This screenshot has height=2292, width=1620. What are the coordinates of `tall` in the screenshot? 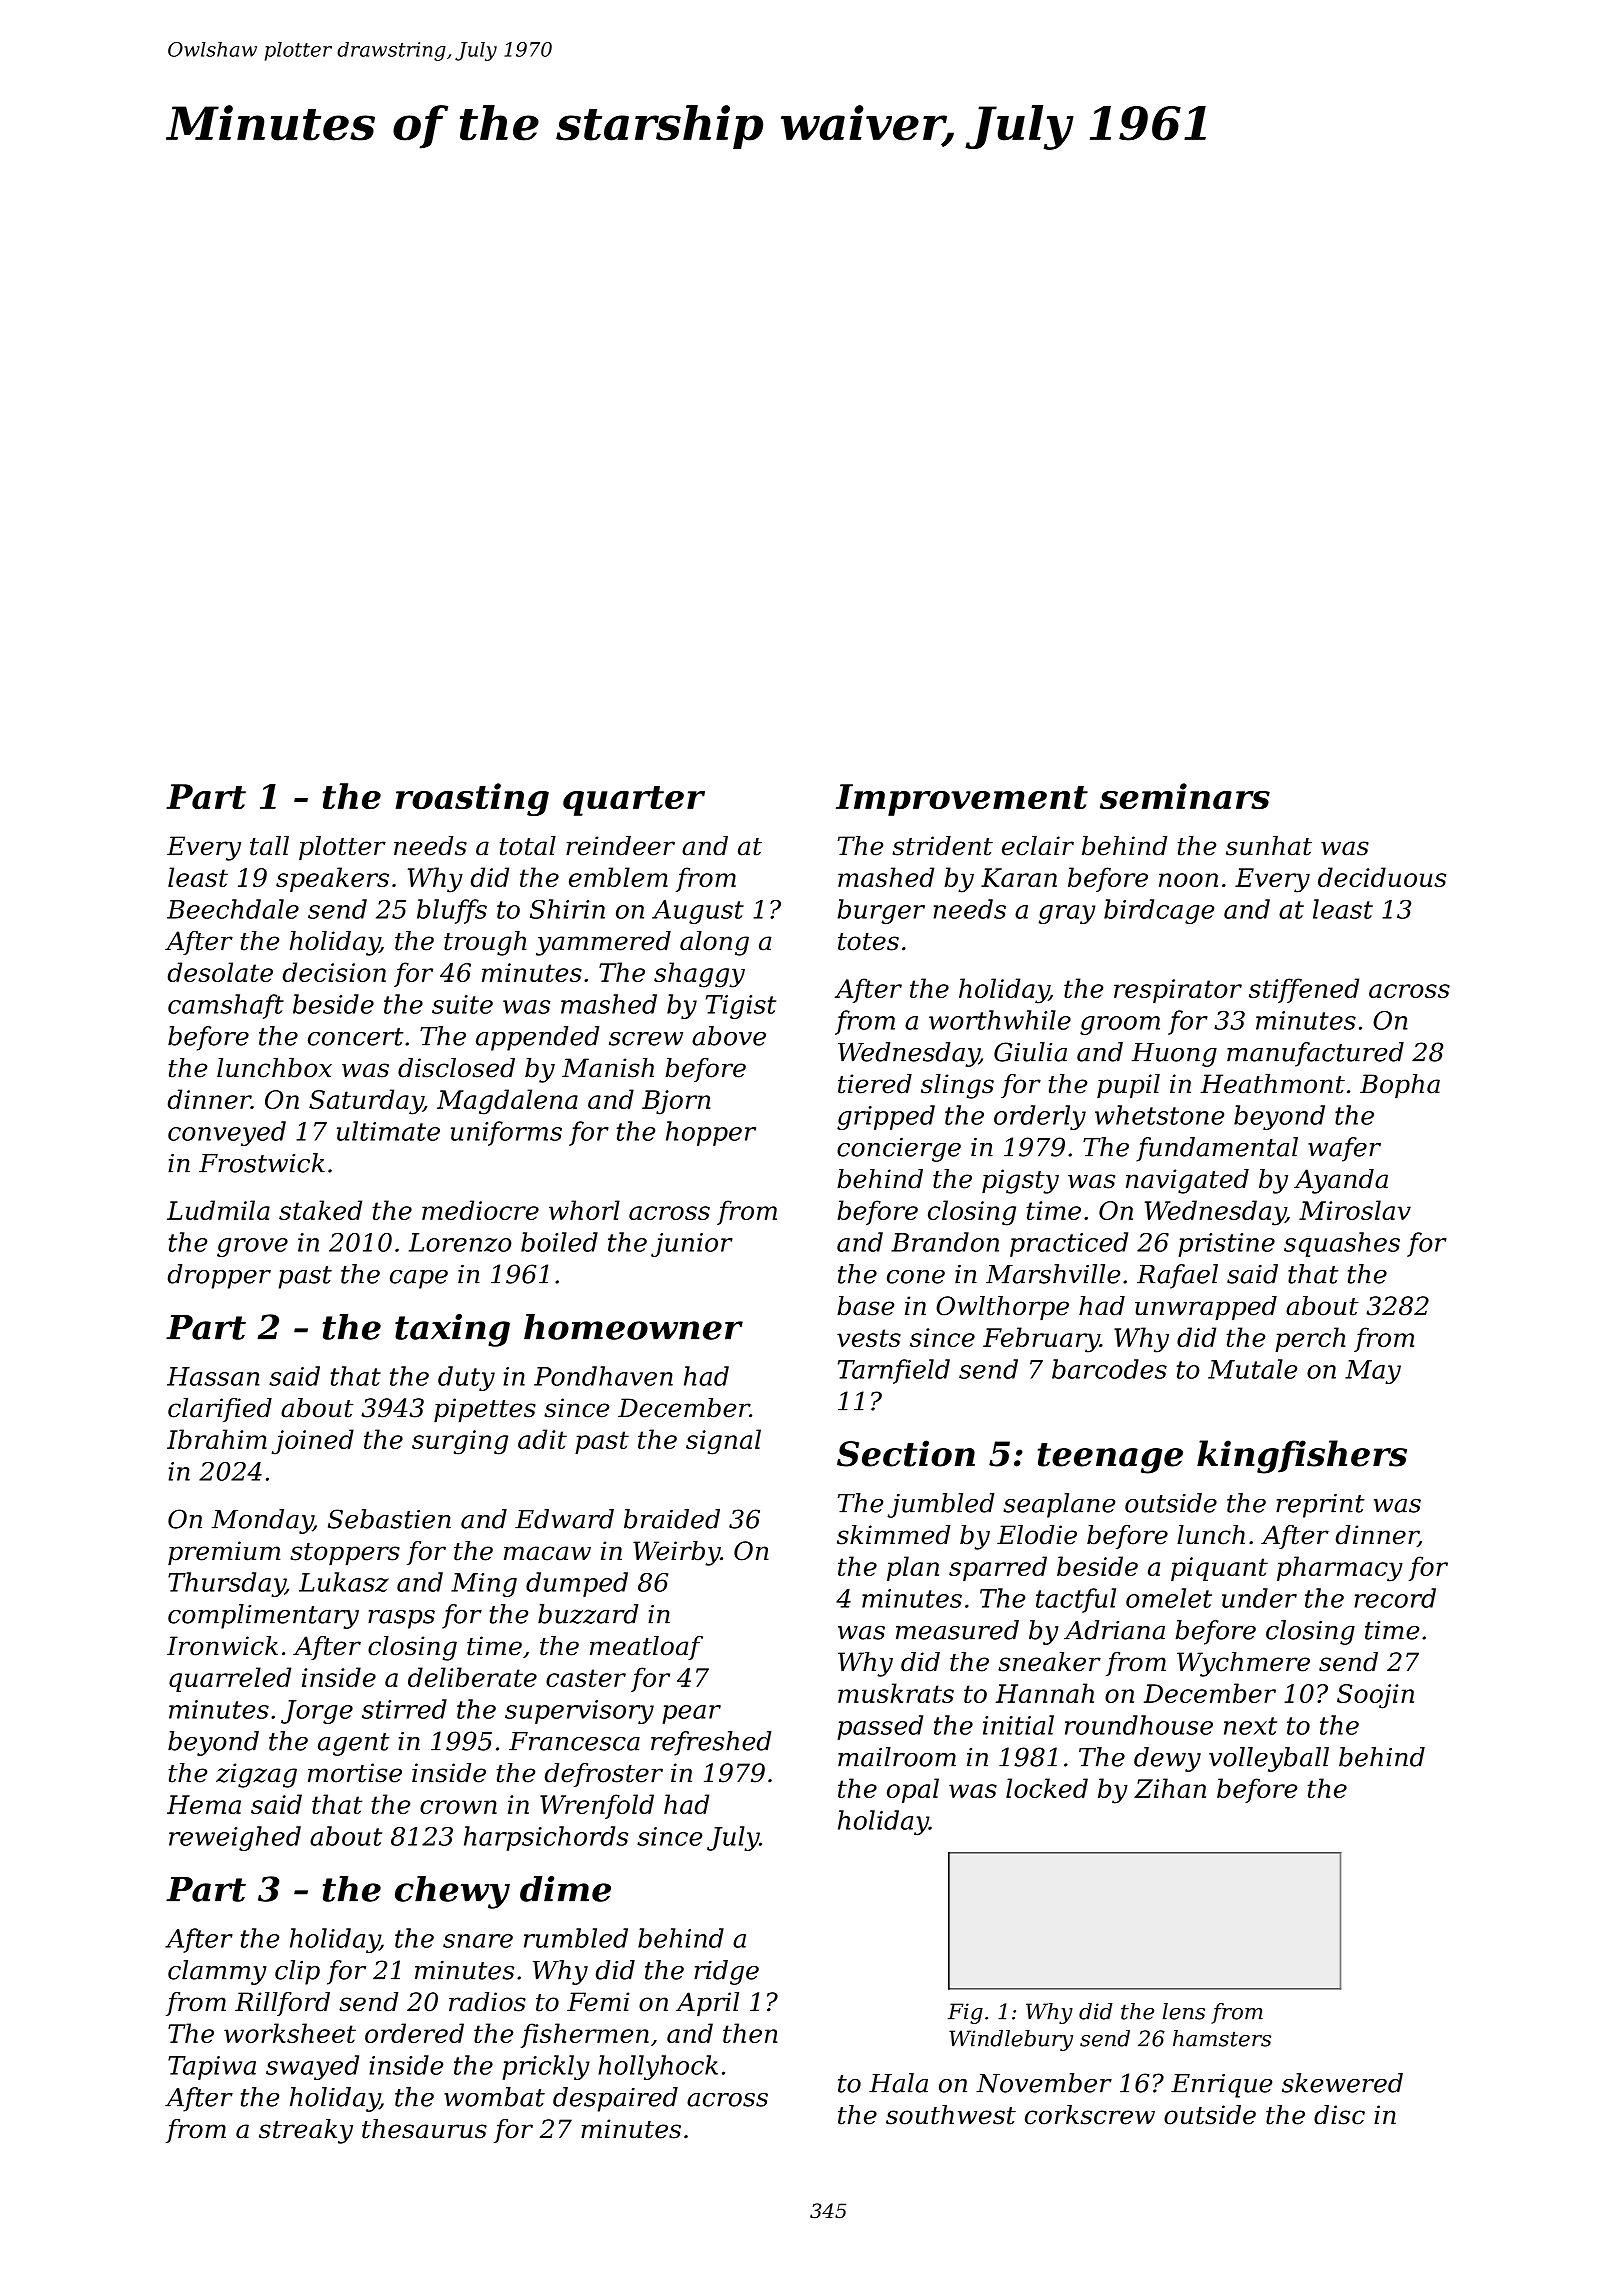 It's located at (269, 846).
